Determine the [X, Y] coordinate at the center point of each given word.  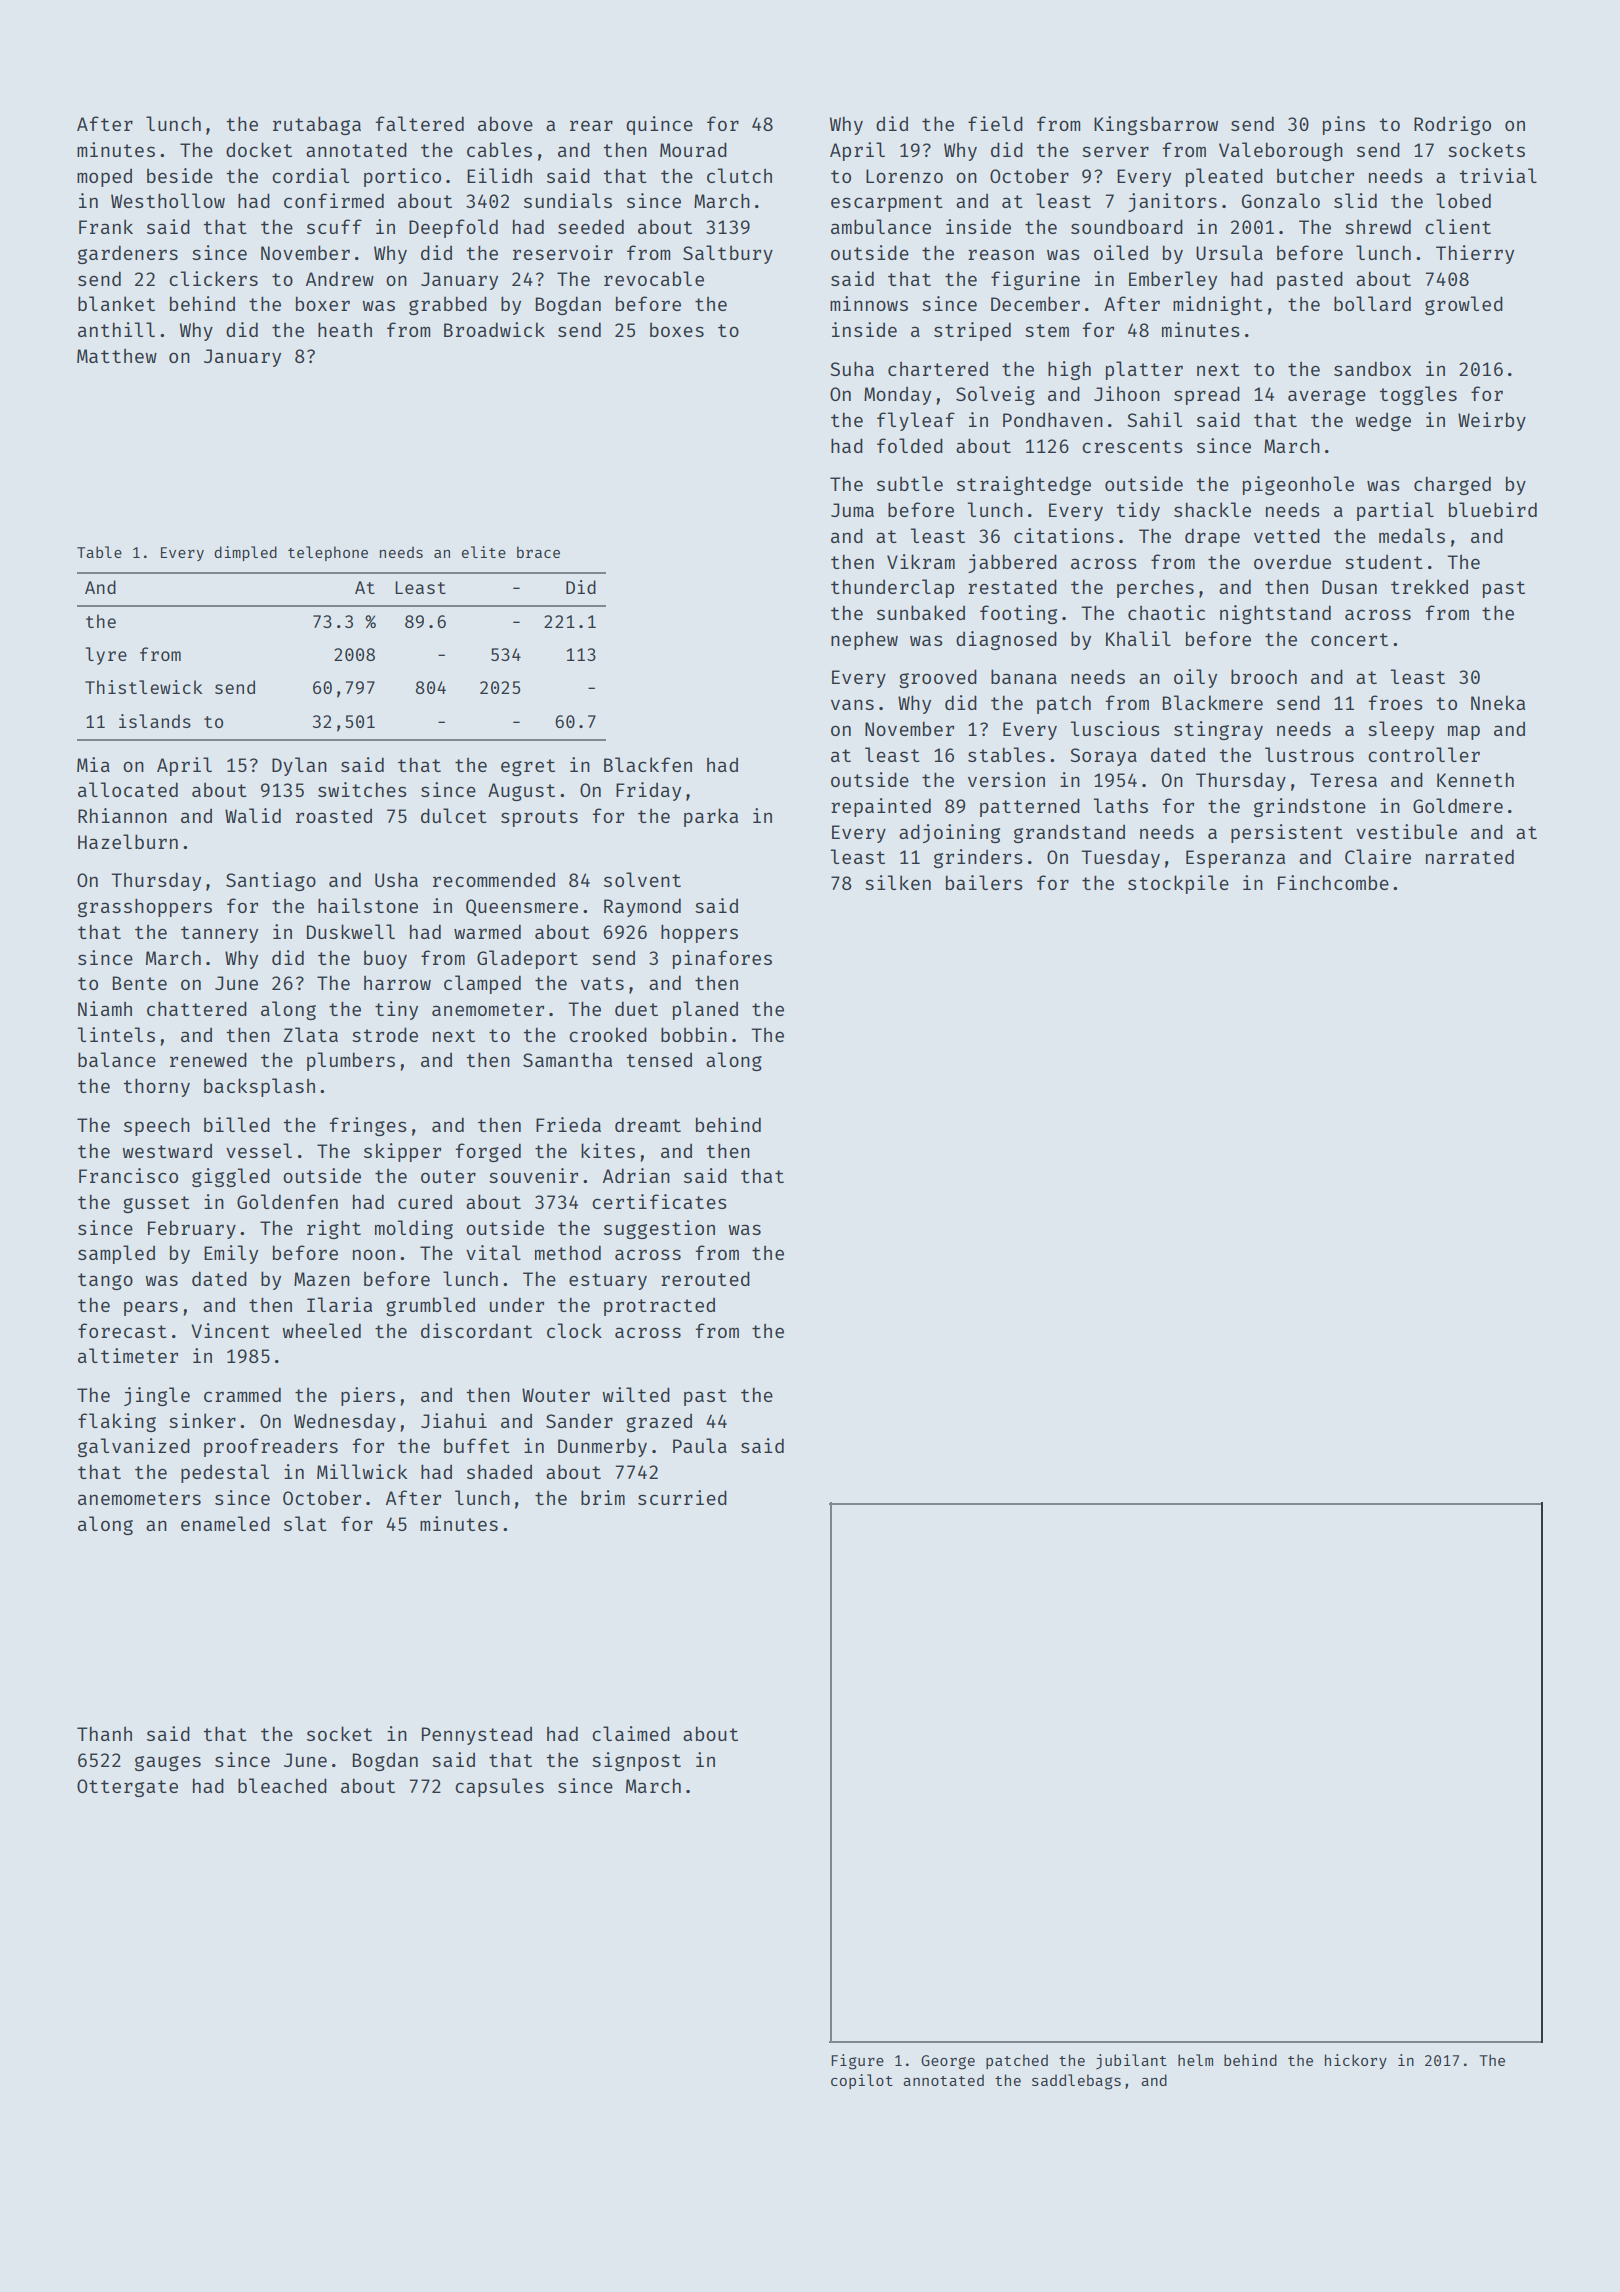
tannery [219, 934]
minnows [869, 303]
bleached [282, 1785]
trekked [1429, 586]
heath [345, 329]
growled [1464, 305]
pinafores [722, 959]
